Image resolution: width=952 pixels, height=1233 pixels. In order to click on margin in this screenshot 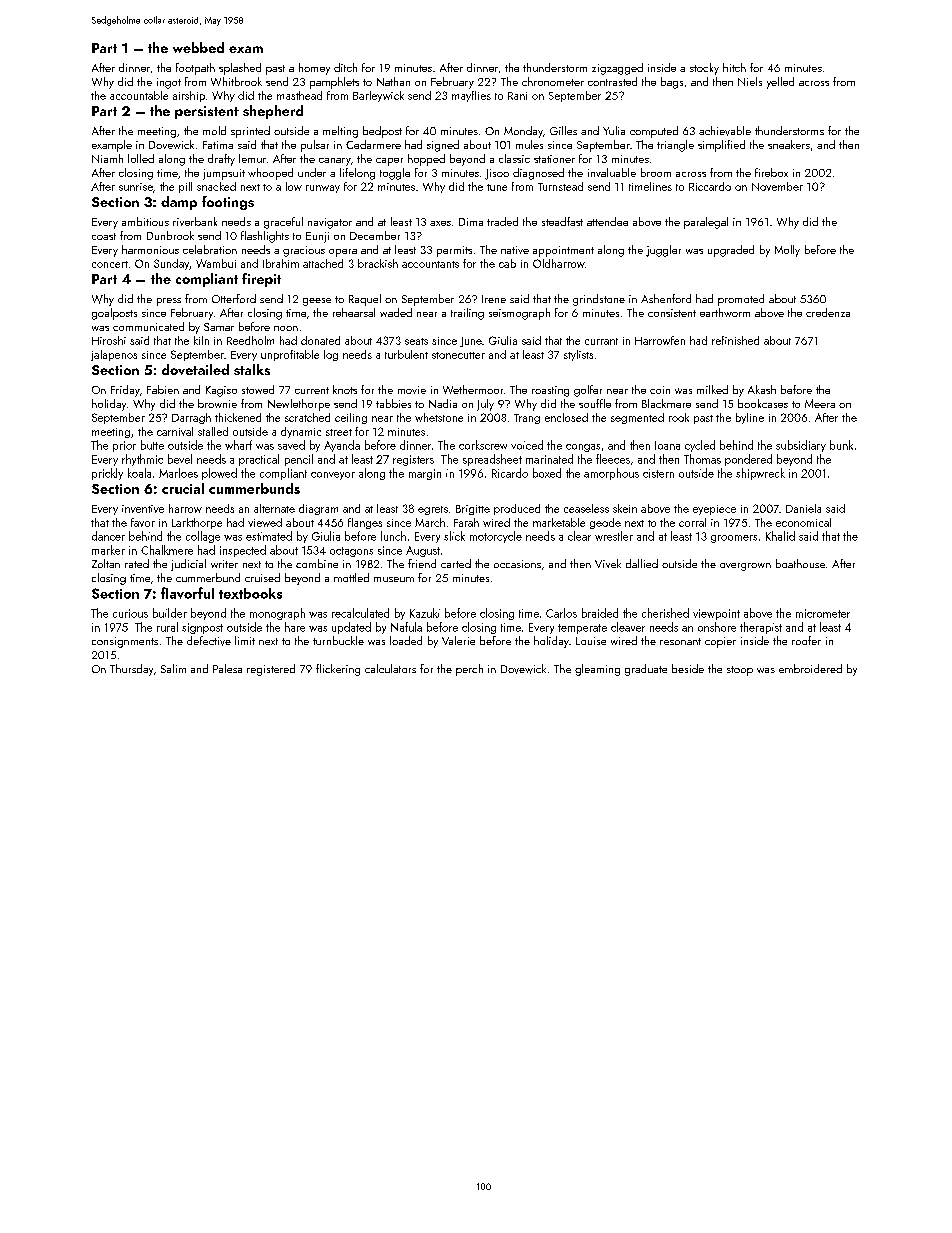, I will do `click(425, 474)`.
